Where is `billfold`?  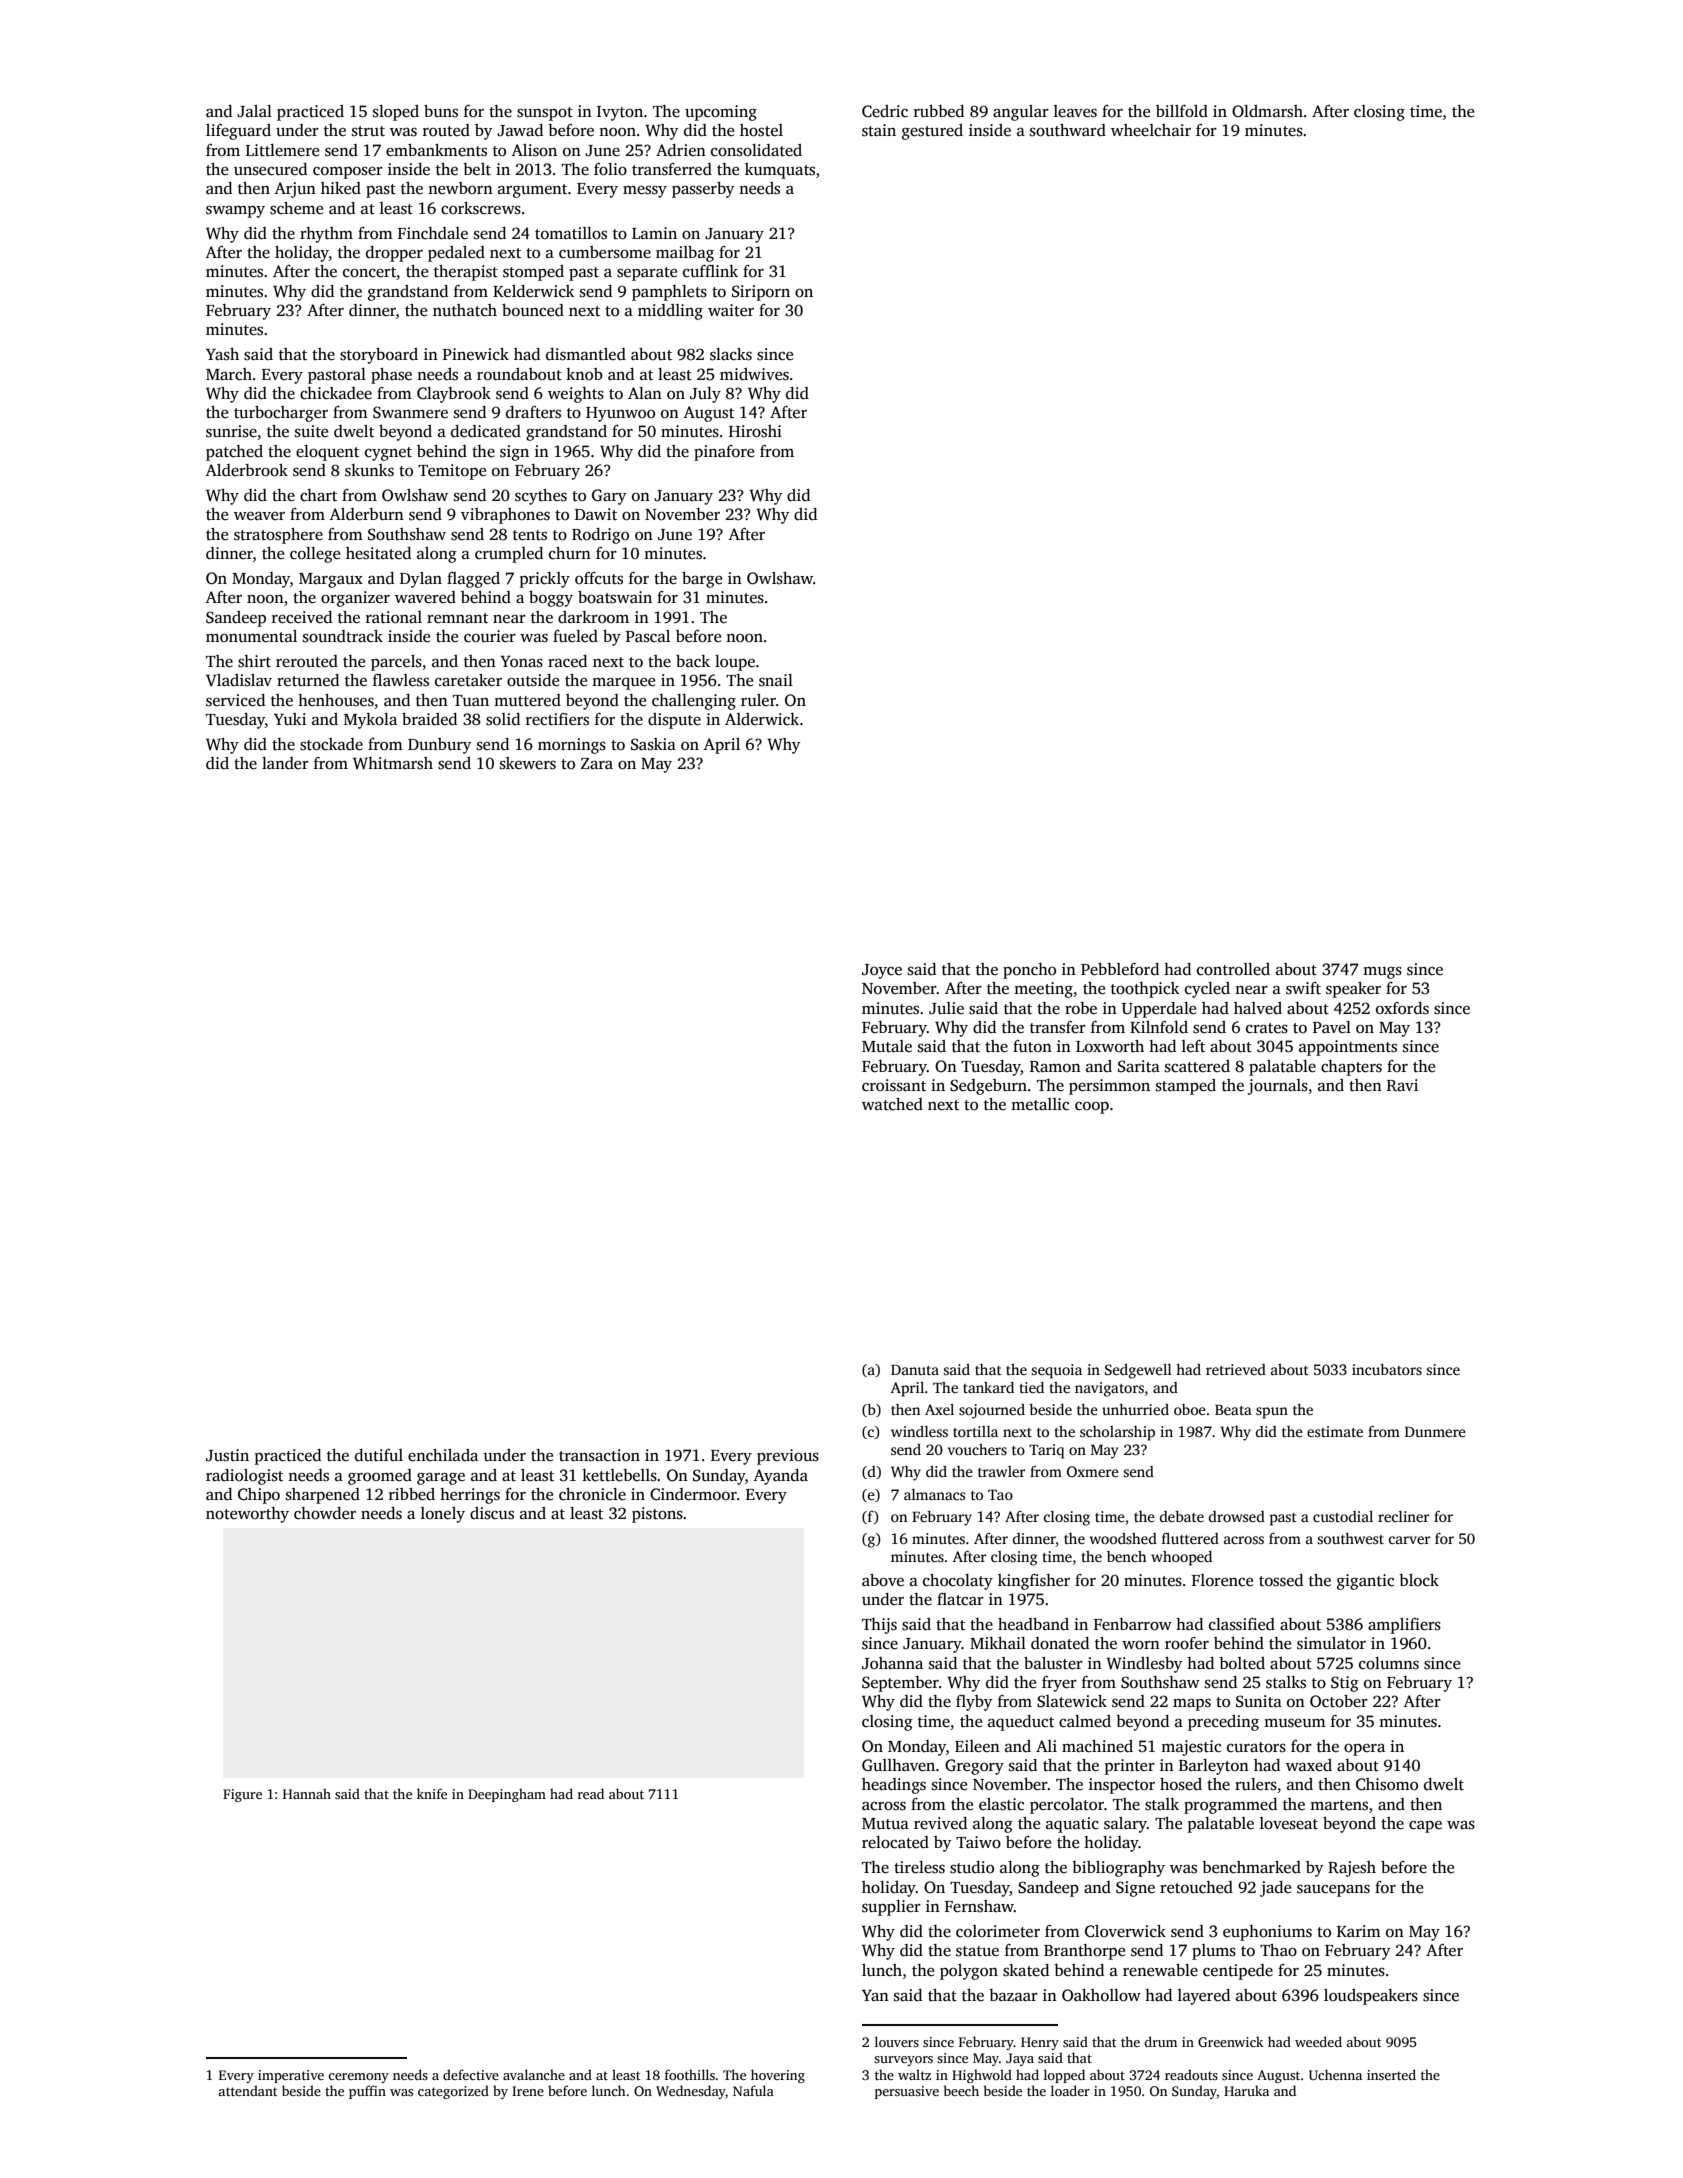
billfold is located at coordinates (1182, 111).
